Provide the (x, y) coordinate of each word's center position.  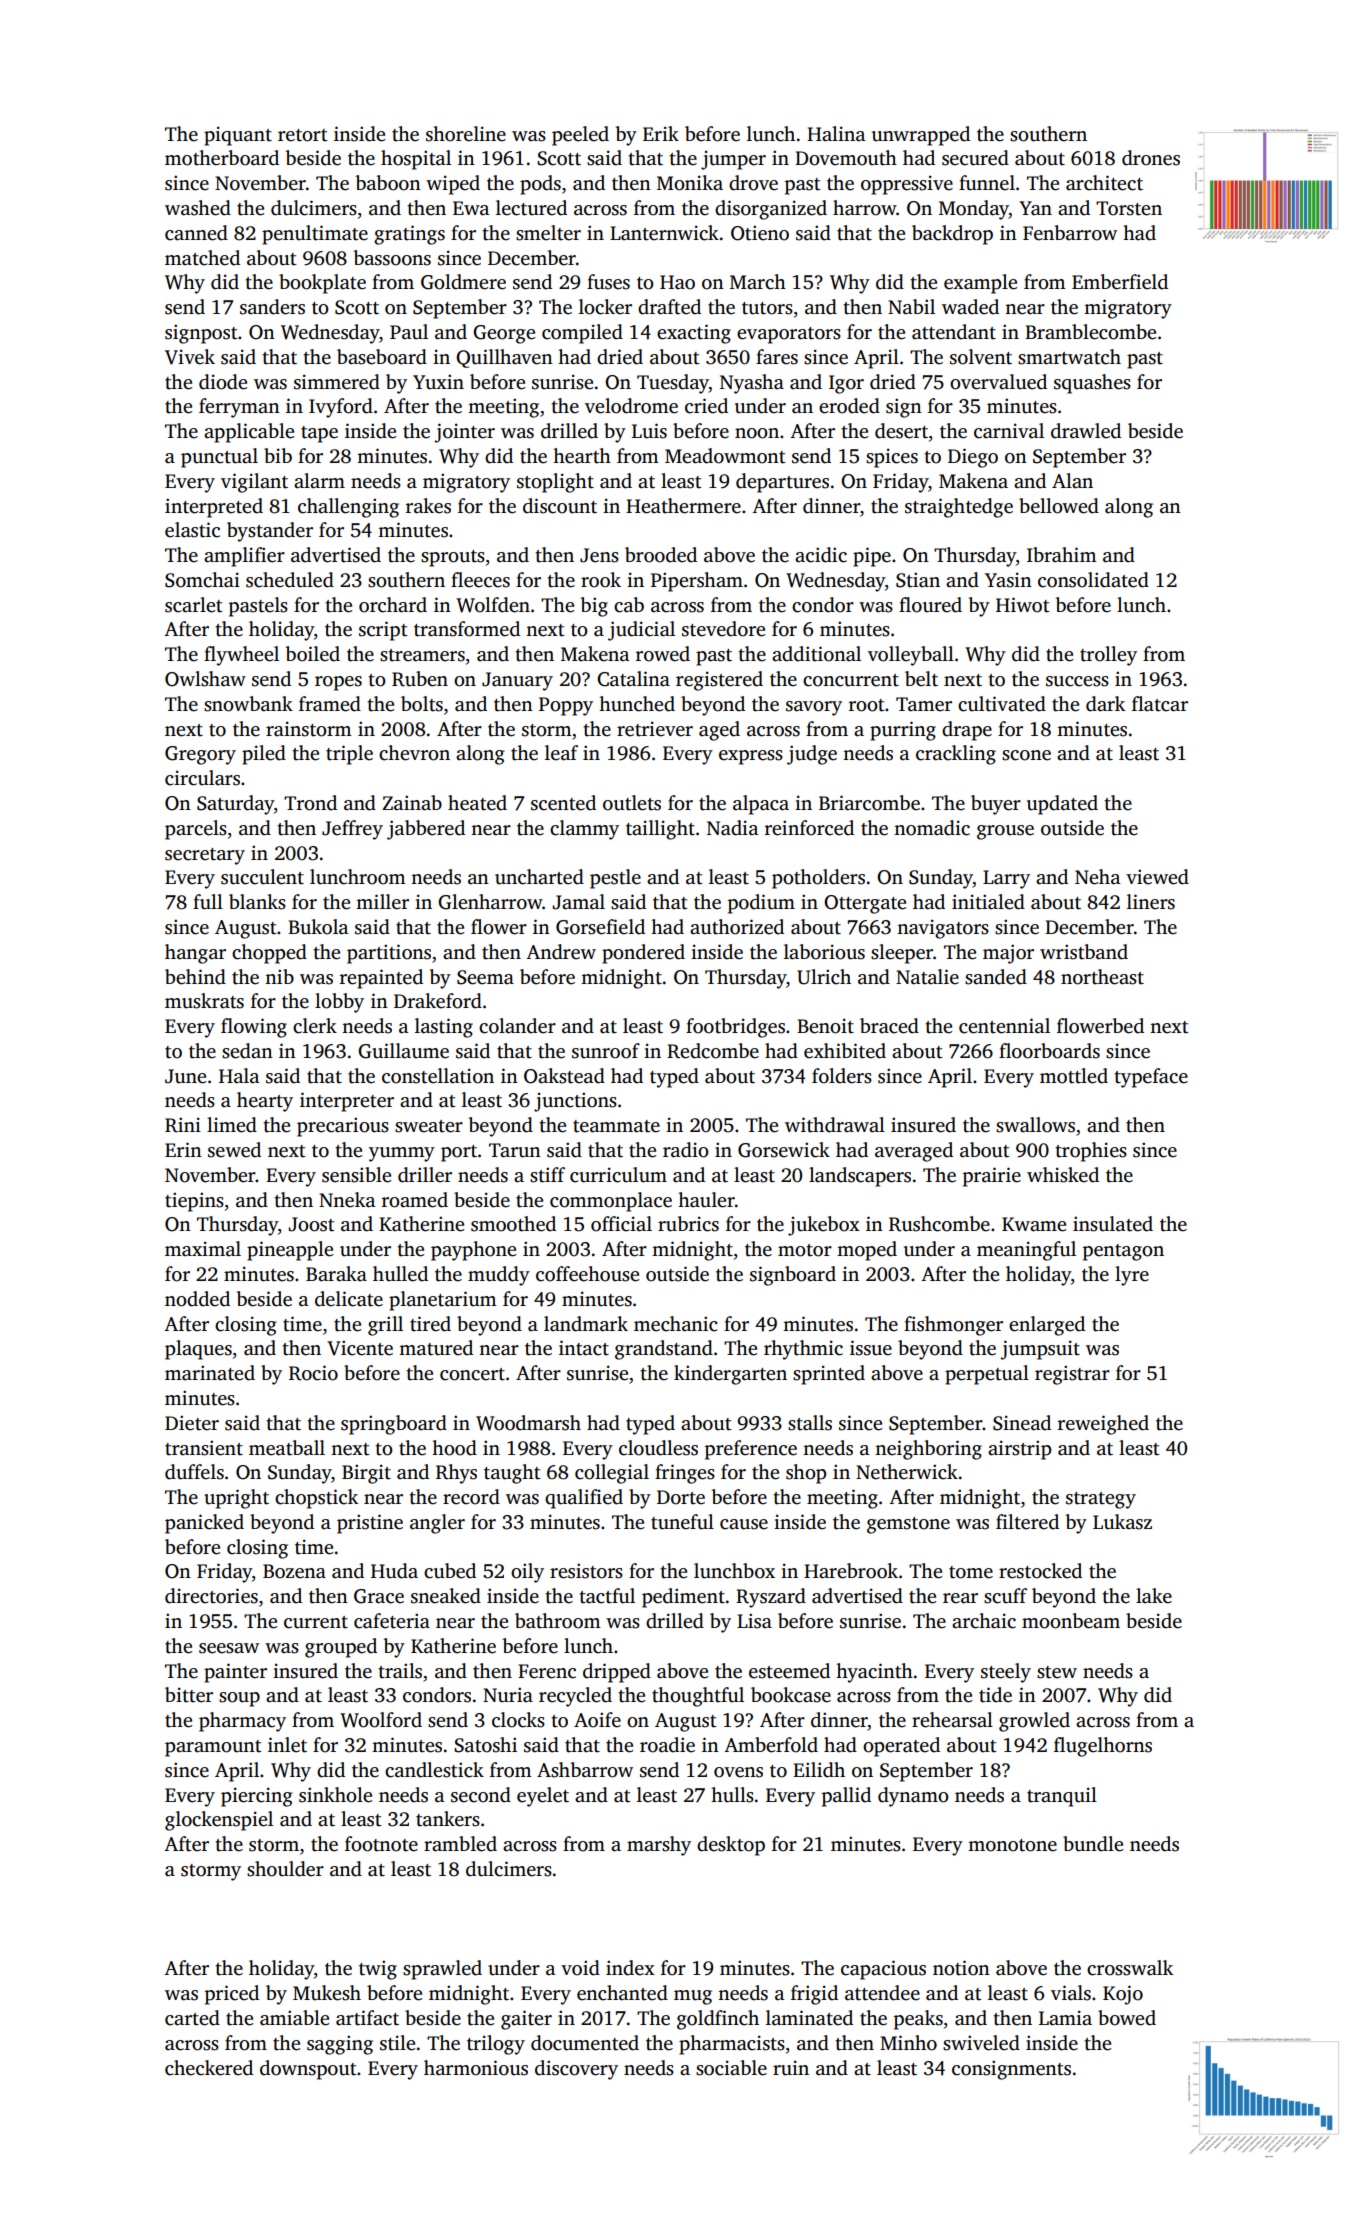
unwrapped (921, 136)
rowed (663, 654)
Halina (836, 134)
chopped (269, 954)
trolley (1108, 656)
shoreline (466, 134)
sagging (340, 2045)
